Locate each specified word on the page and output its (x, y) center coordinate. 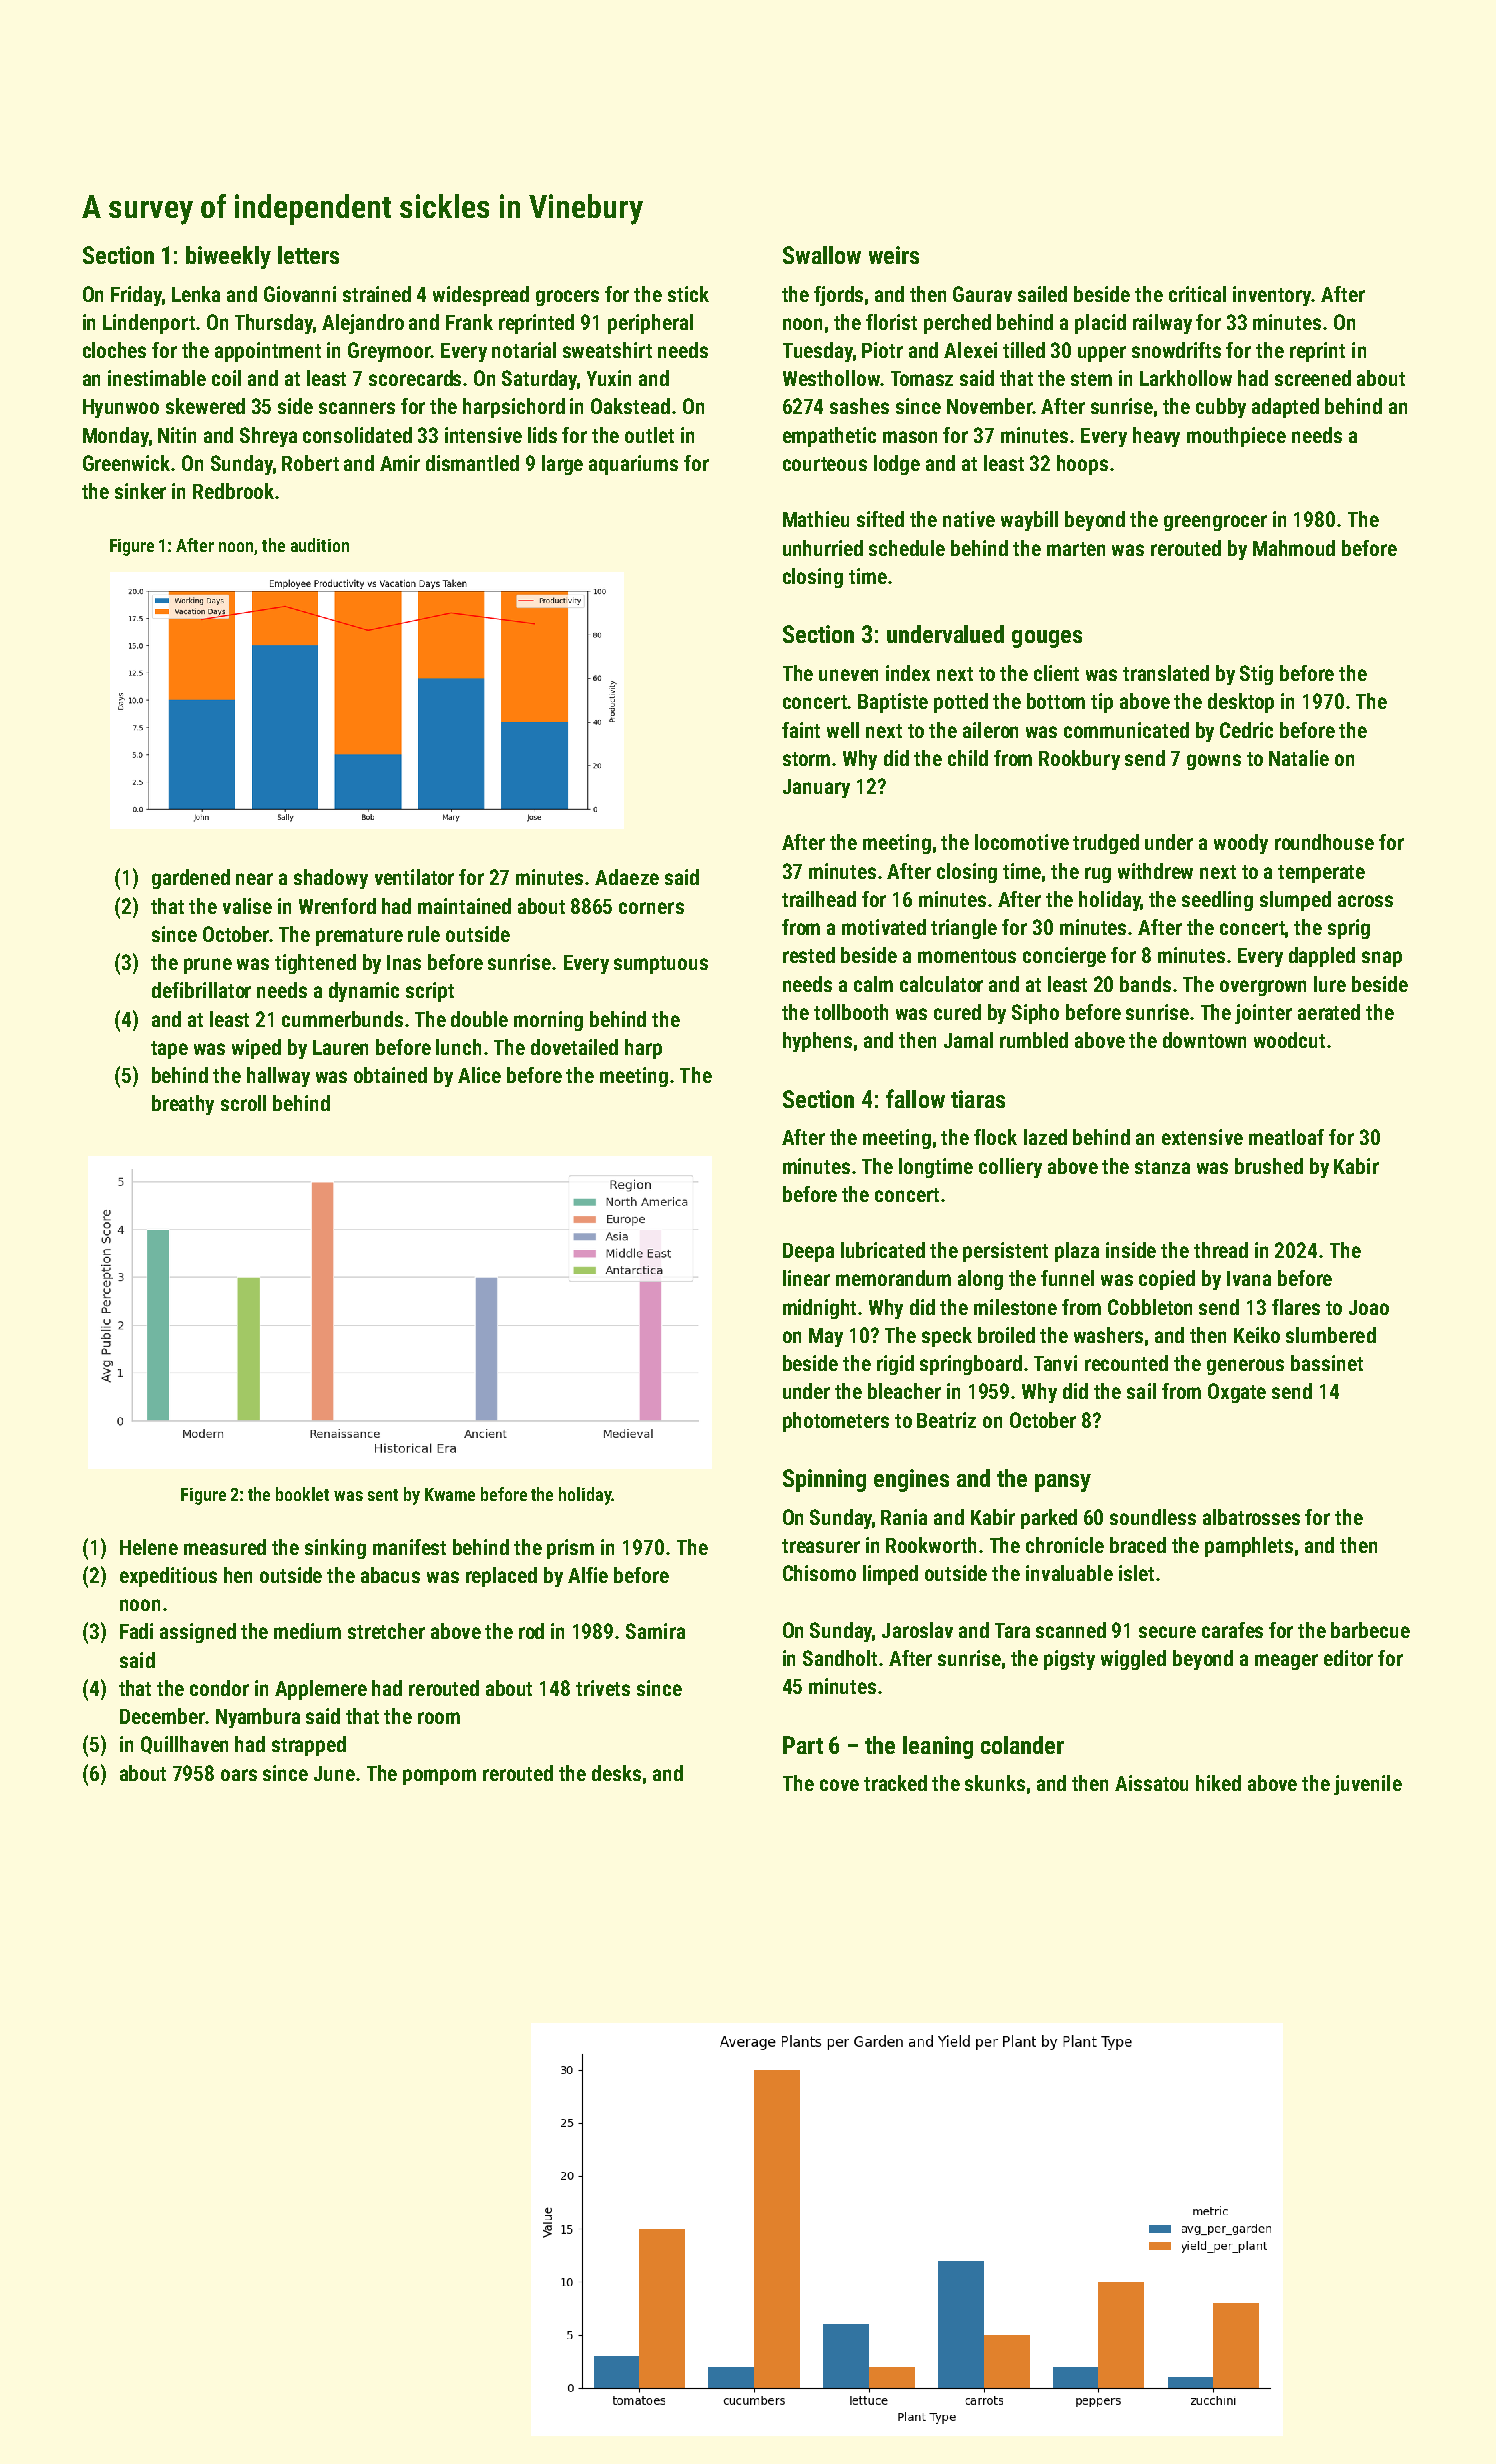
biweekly (228, 257)
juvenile (1368, 1785)
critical (1197, 294)
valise (247, 906)
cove (839, 1785)
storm (806, 759)
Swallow (822, 255)
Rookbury (1079, 760)
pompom (439, 1777)
